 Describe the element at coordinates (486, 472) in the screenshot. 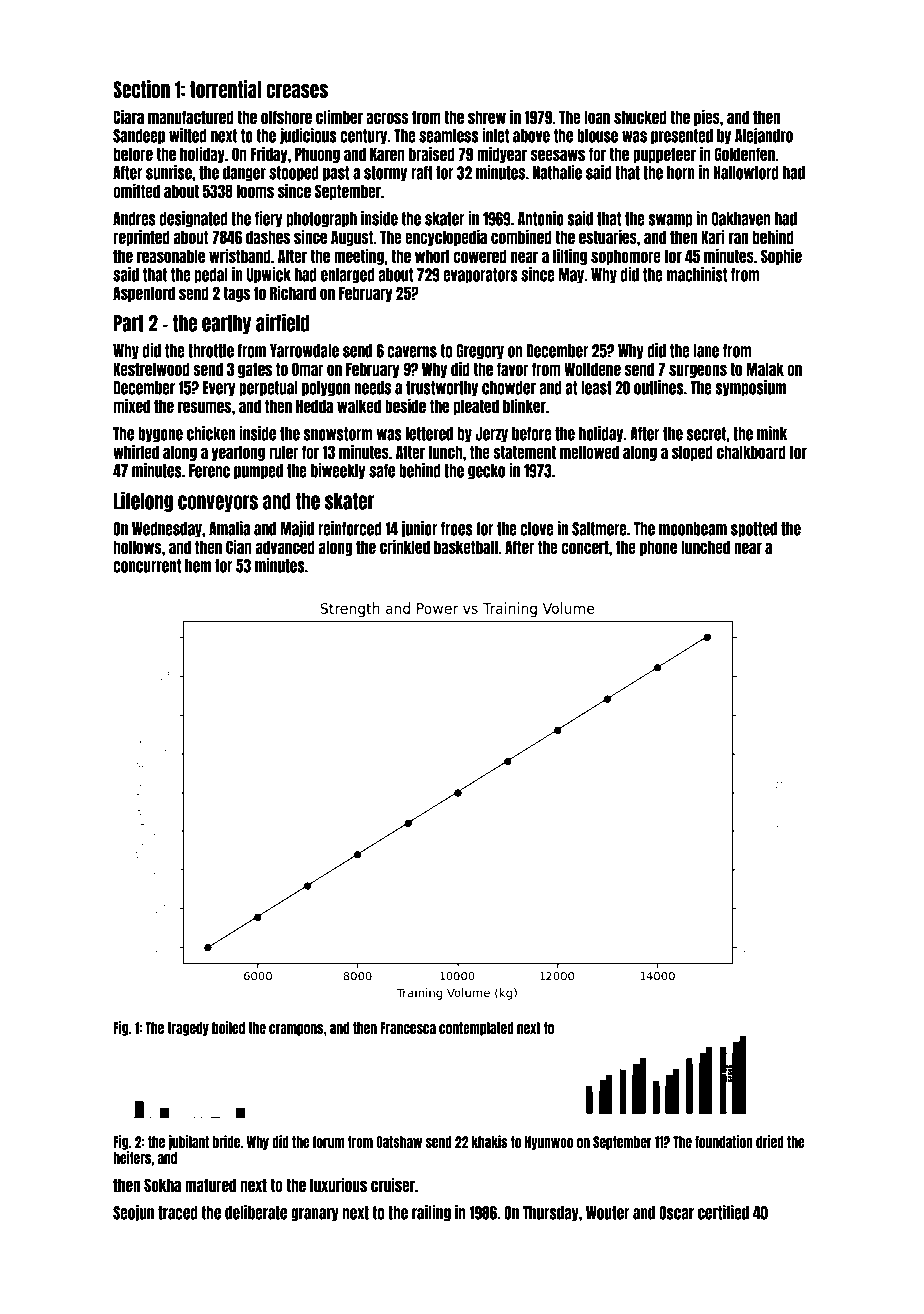

I see `gecko` at that location.
